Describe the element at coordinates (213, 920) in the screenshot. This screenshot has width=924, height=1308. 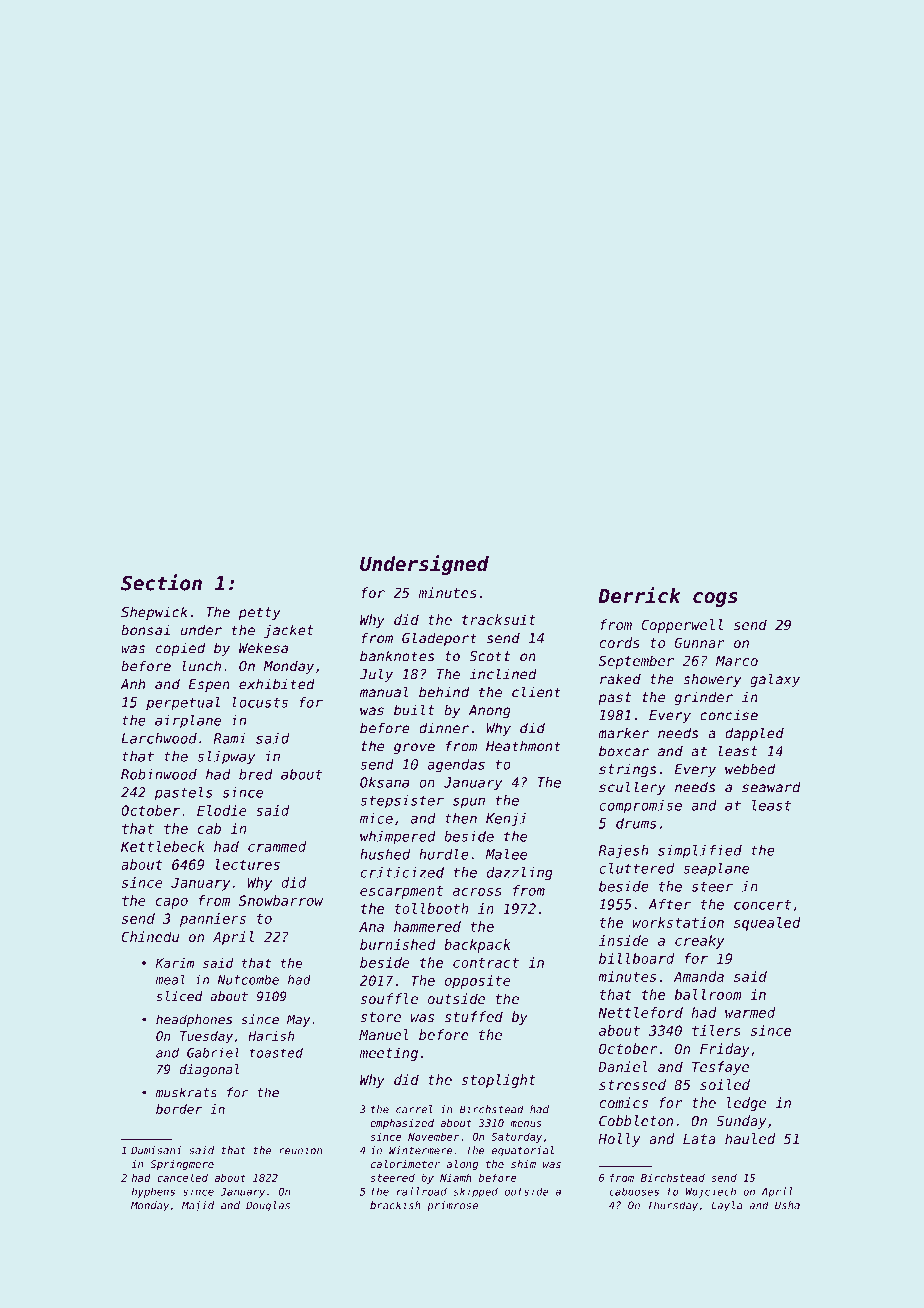
I see `panniers` at that location.
